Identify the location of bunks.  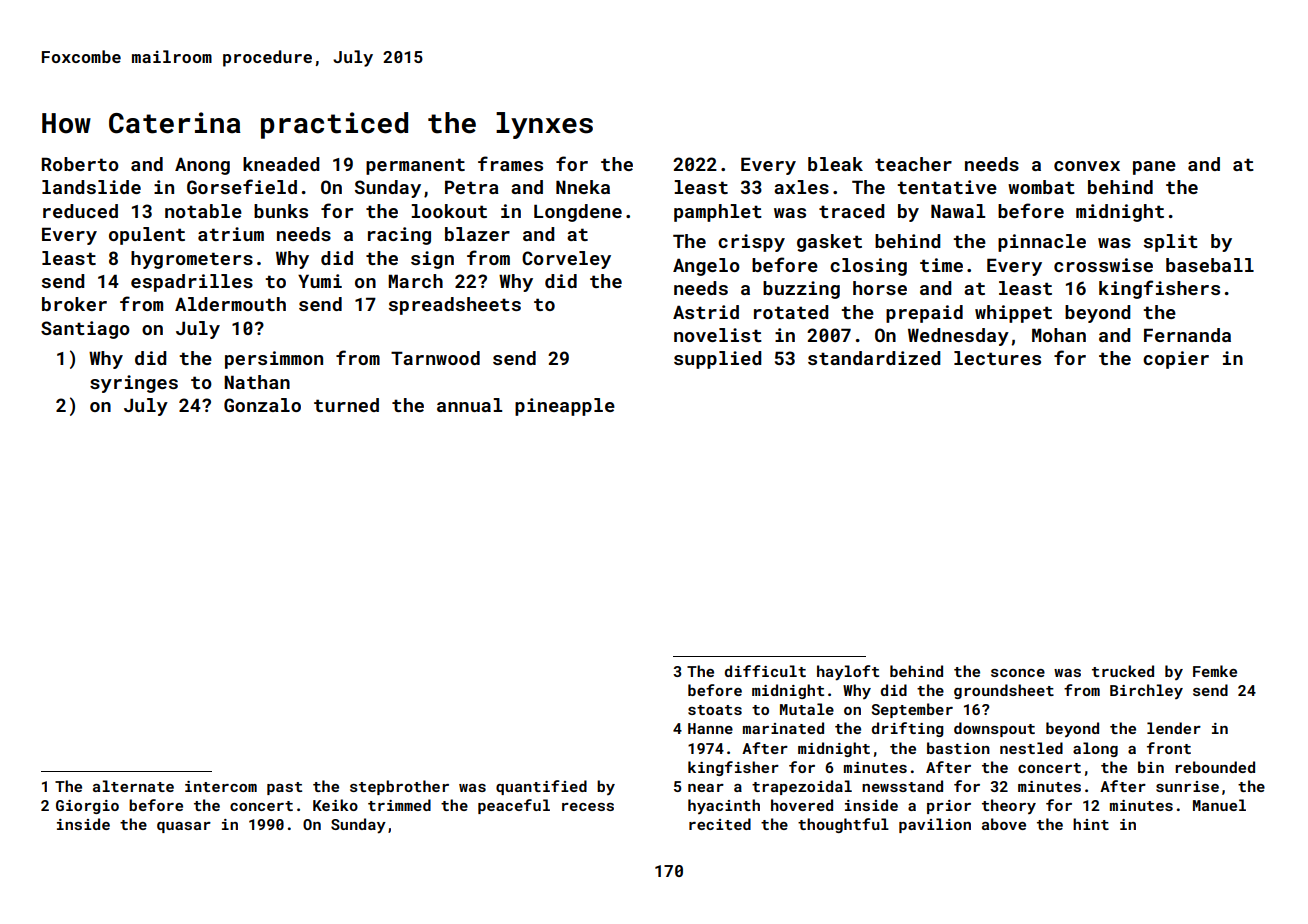
(281, 211).
